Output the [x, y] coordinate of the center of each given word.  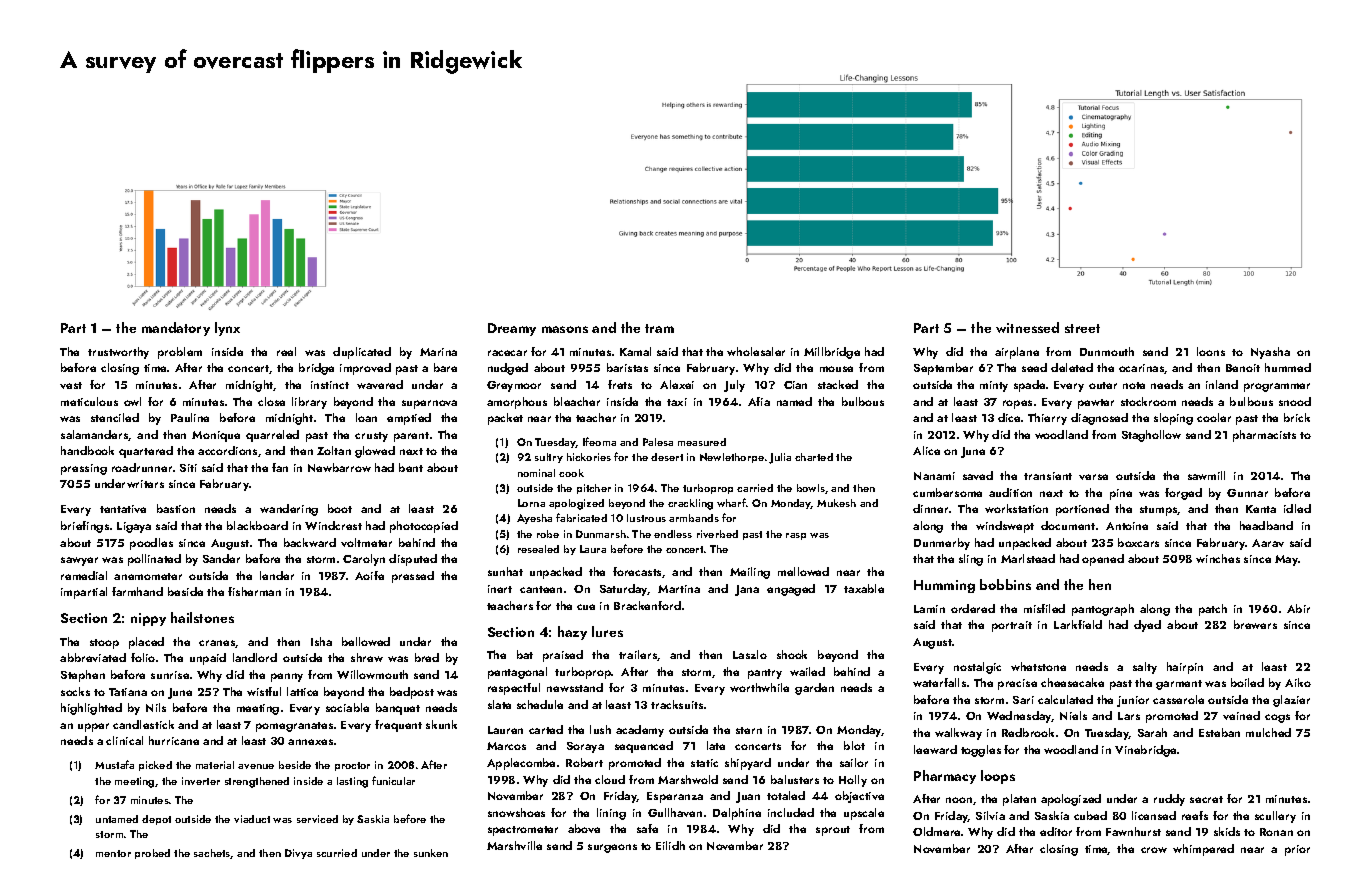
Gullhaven [675, 812]
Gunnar [1247, 493]
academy [640, 731]
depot [156, 820]
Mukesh [836, 503]
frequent [398, 726]
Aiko [1298, 682]
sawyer [79, 561]
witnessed [1027, 327]
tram [659, 328]
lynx [227, 329]
